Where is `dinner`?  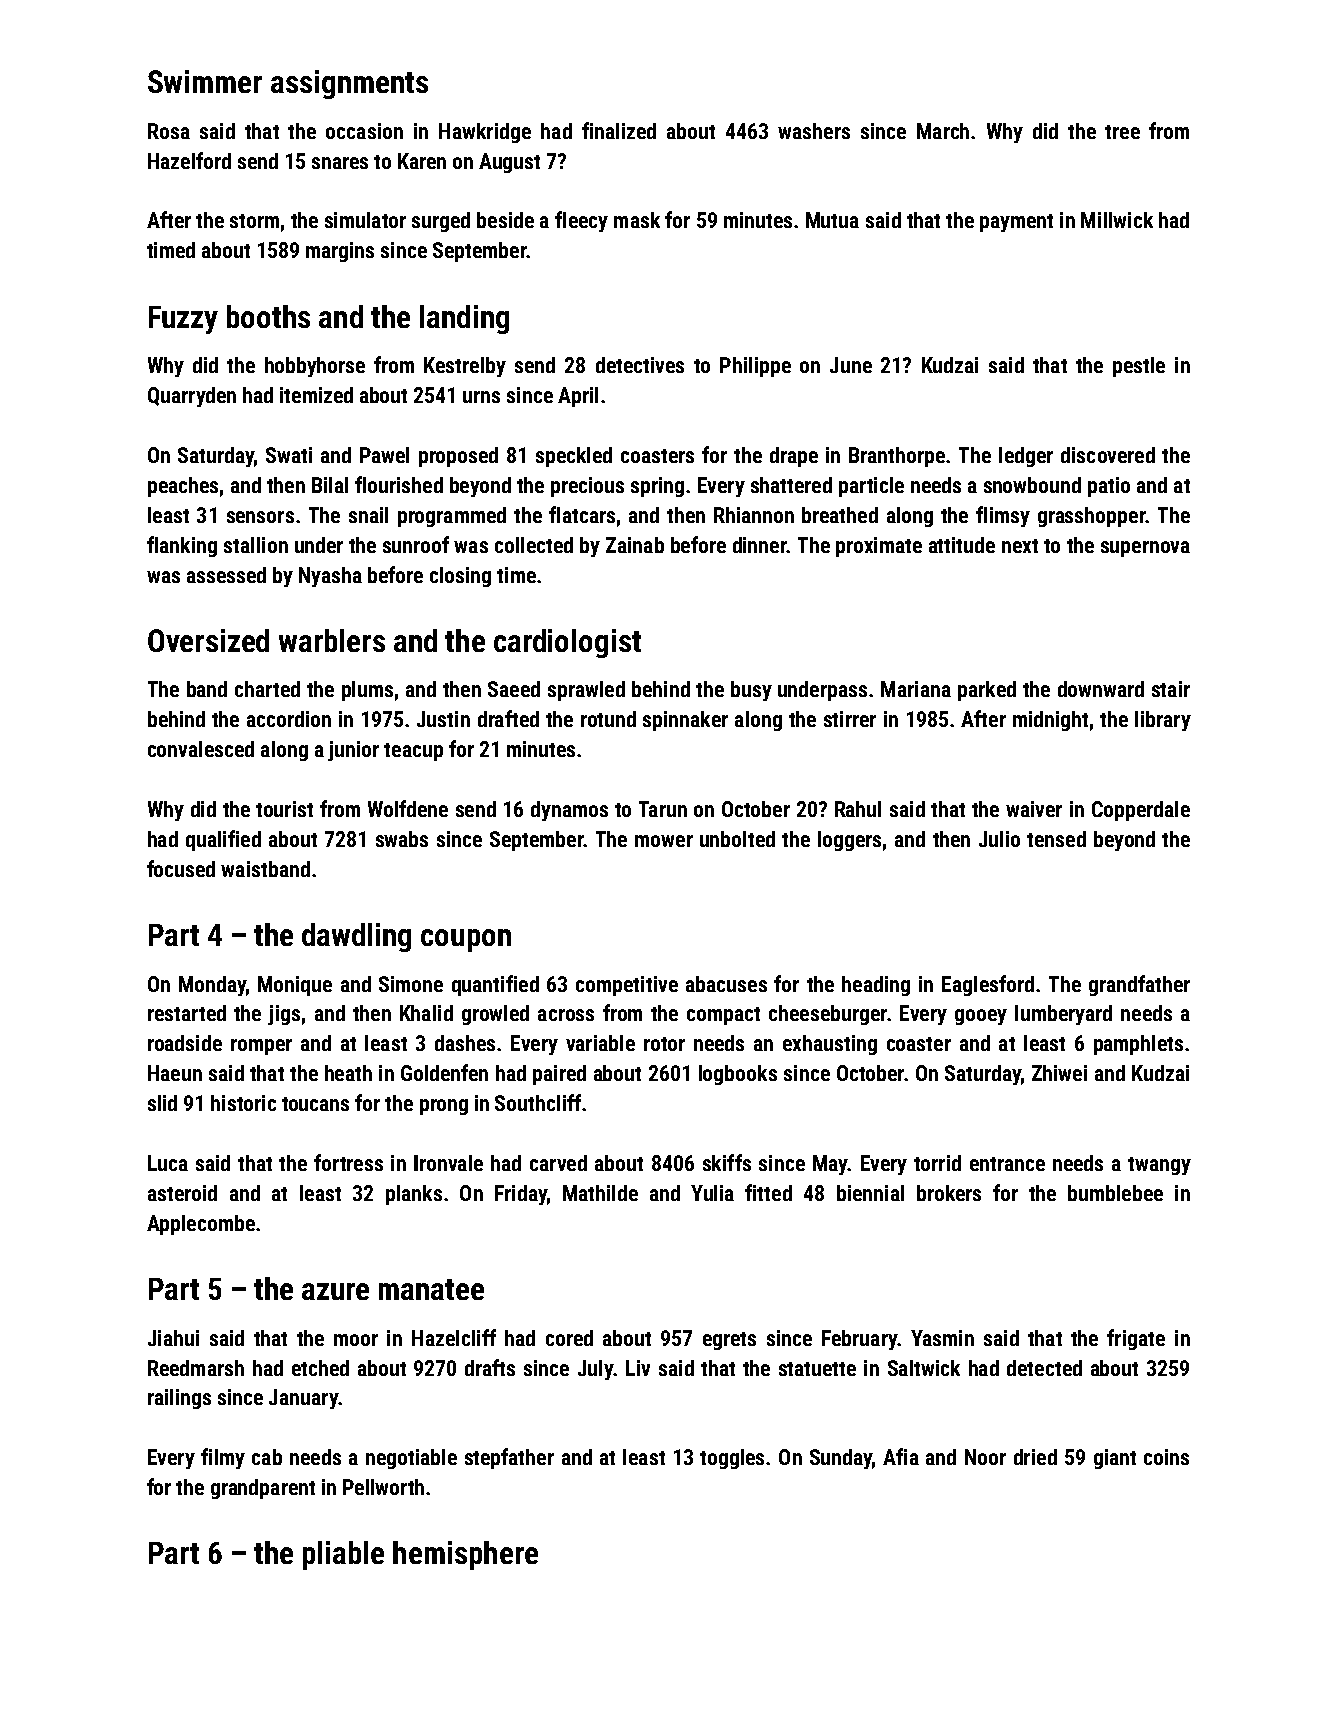
dinner is located at coordinates (760, 545).
